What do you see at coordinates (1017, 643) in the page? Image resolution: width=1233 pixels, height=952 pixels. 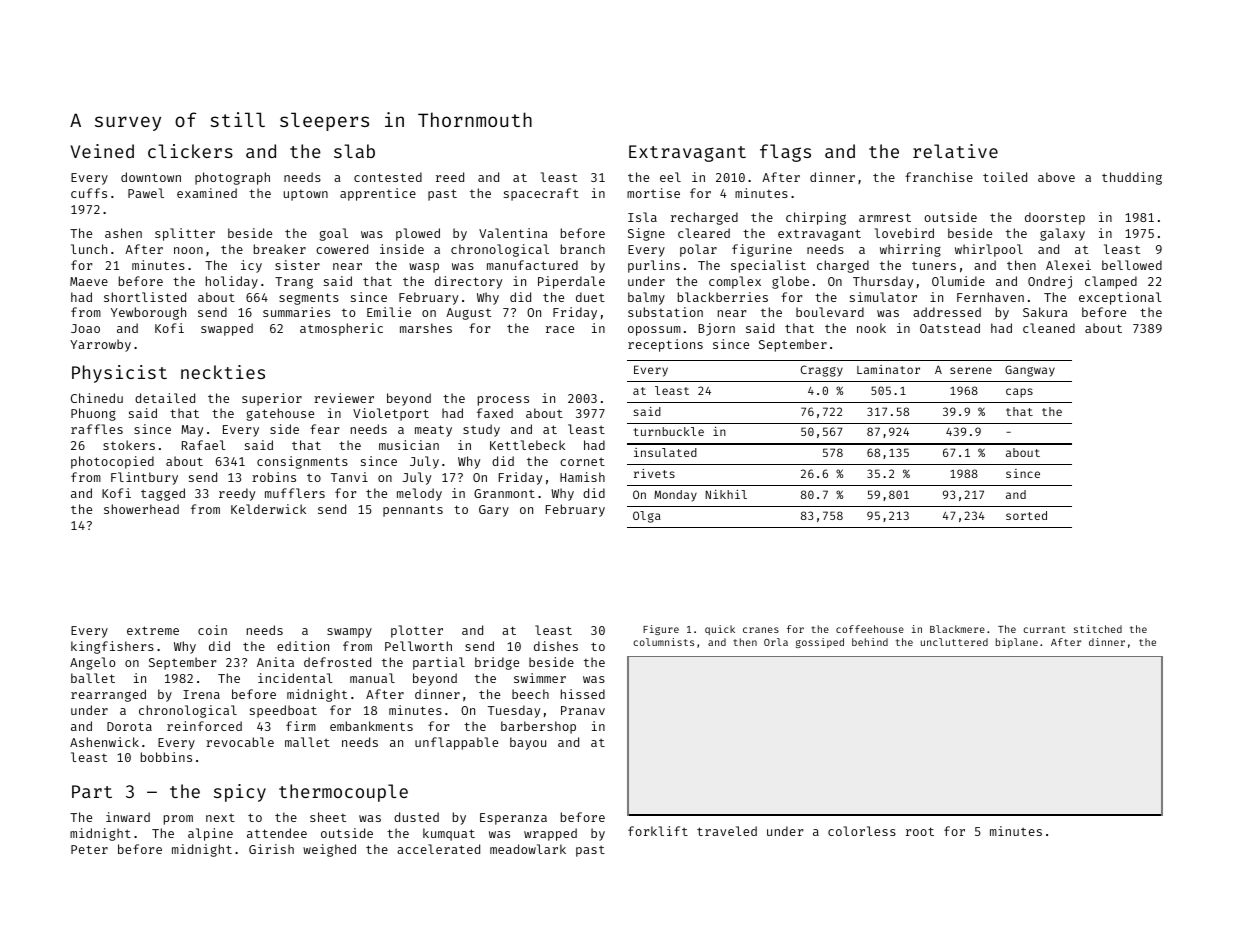 I see `biplane` at bounding box center [1017, 643].
